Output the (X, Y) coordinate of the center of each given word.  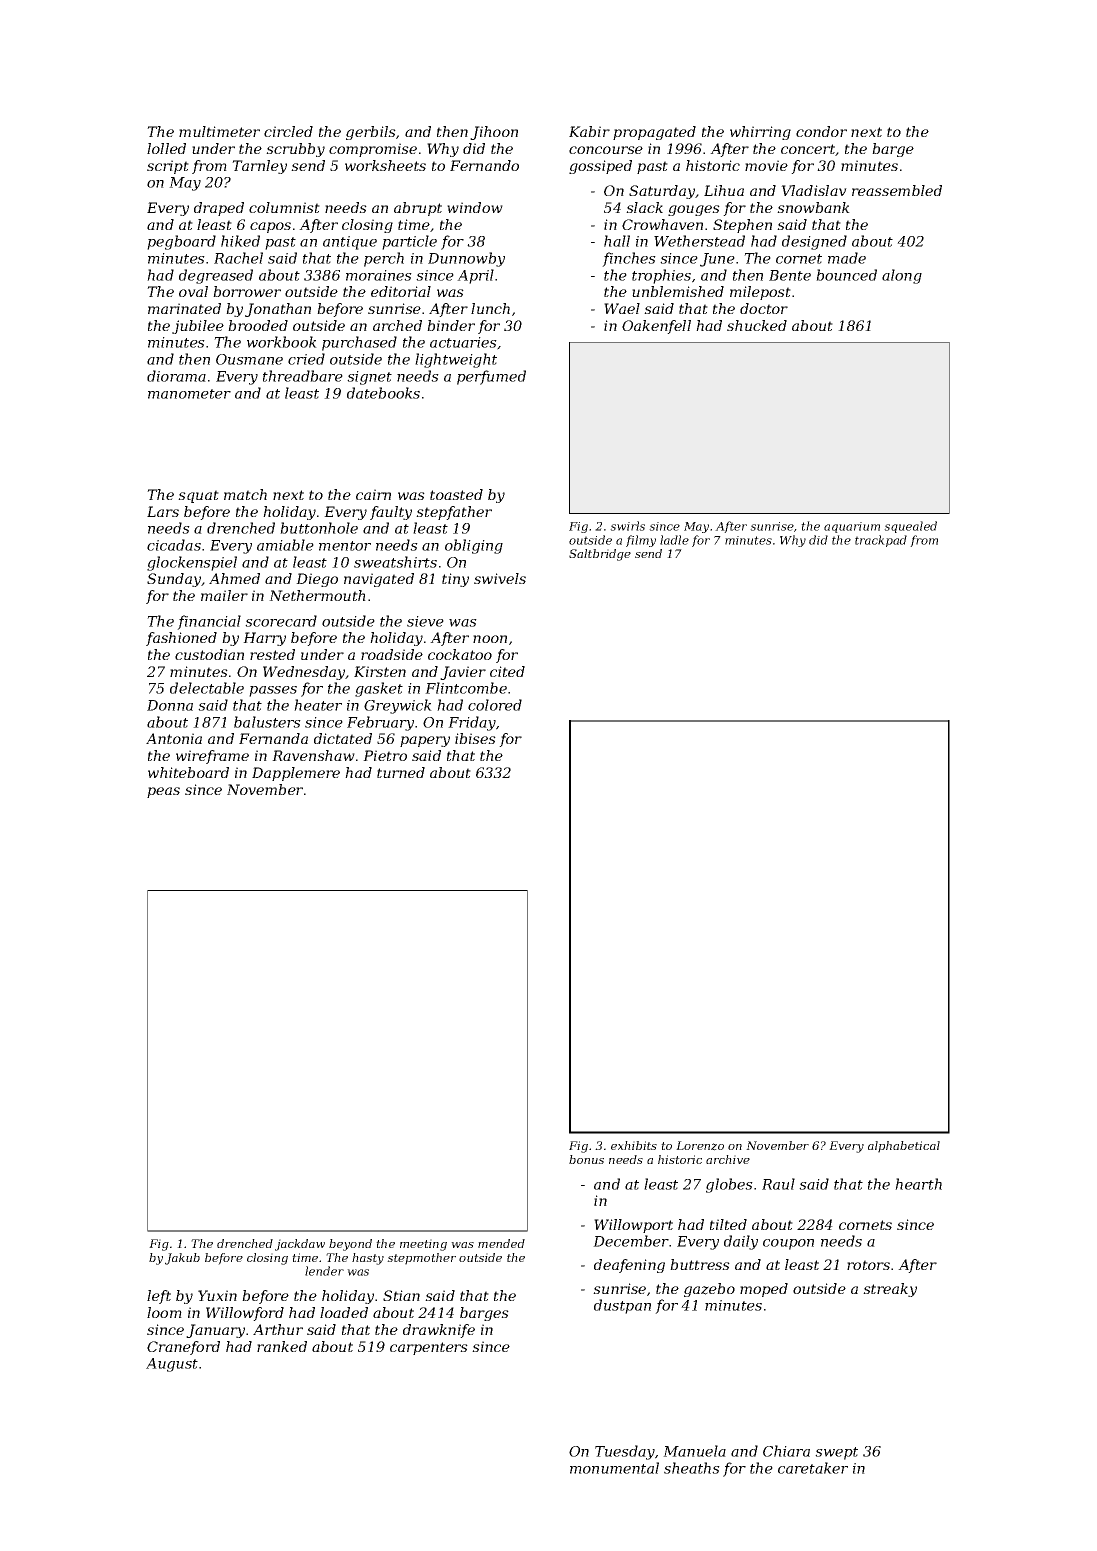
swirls (627, 526)
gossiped (600, 167)
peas (163, 792)
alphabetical (904, 1147)
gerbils (371, 133)
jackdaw (300, 1245)
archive (728, 1159)
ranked (282, 1346)
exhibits (634, 1145)
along (902, 276)
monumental (614, 1468)
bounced (846, 275)
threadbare (303, 376)
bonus (586, 1159)
